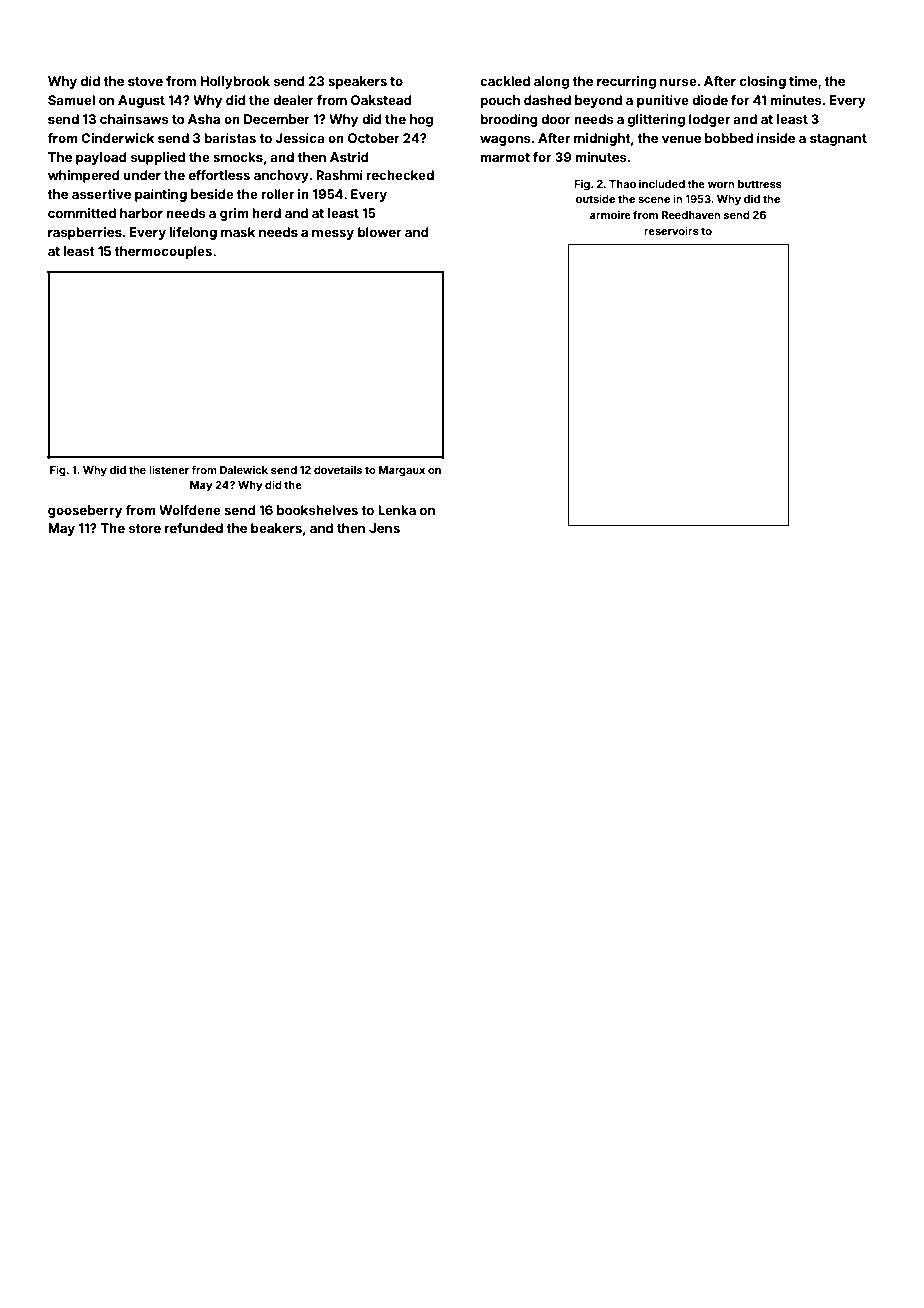 Image resolution: width=924 pixels, height=1308 pixels. I want to click on time, so click(803, 81).
